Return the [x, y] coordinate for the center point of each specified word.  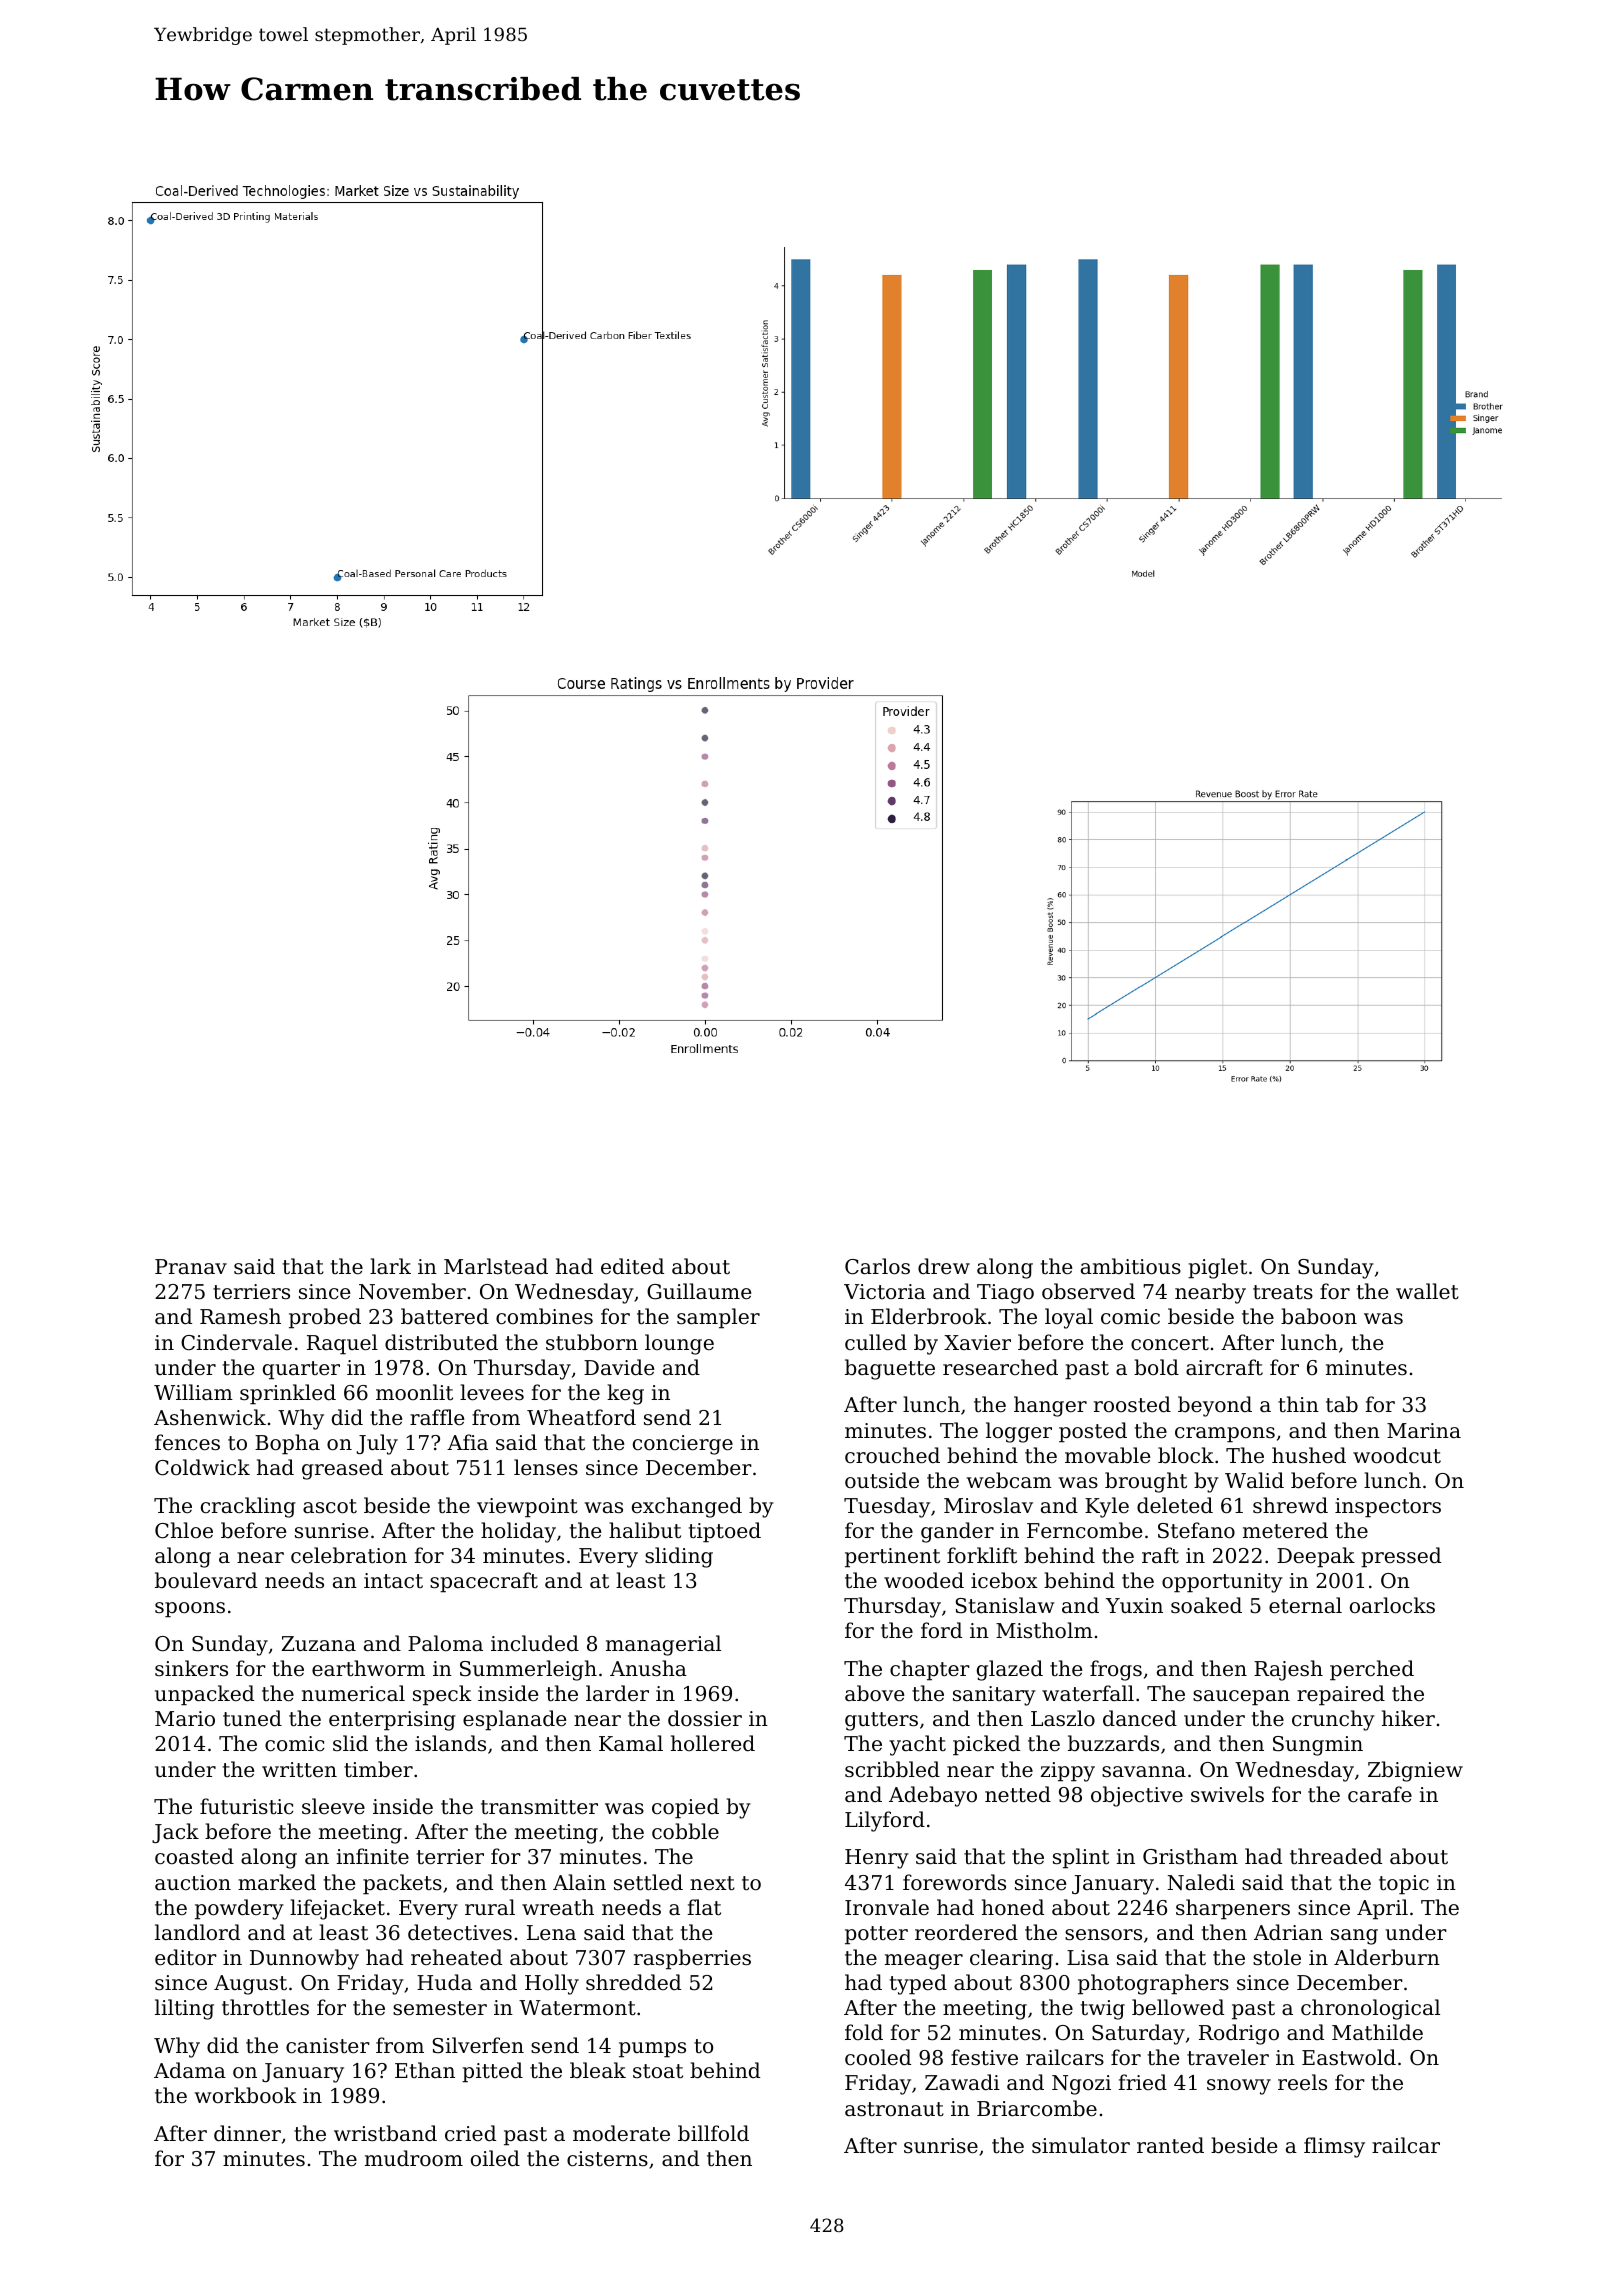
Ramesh [240, 1316]
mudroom [414, 2158]
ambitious [1131, 1266]
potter [876, 1935]
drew [944, 1266]
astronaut [894, 2109]
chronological [1370, 2009]
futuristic [246, 1806]
